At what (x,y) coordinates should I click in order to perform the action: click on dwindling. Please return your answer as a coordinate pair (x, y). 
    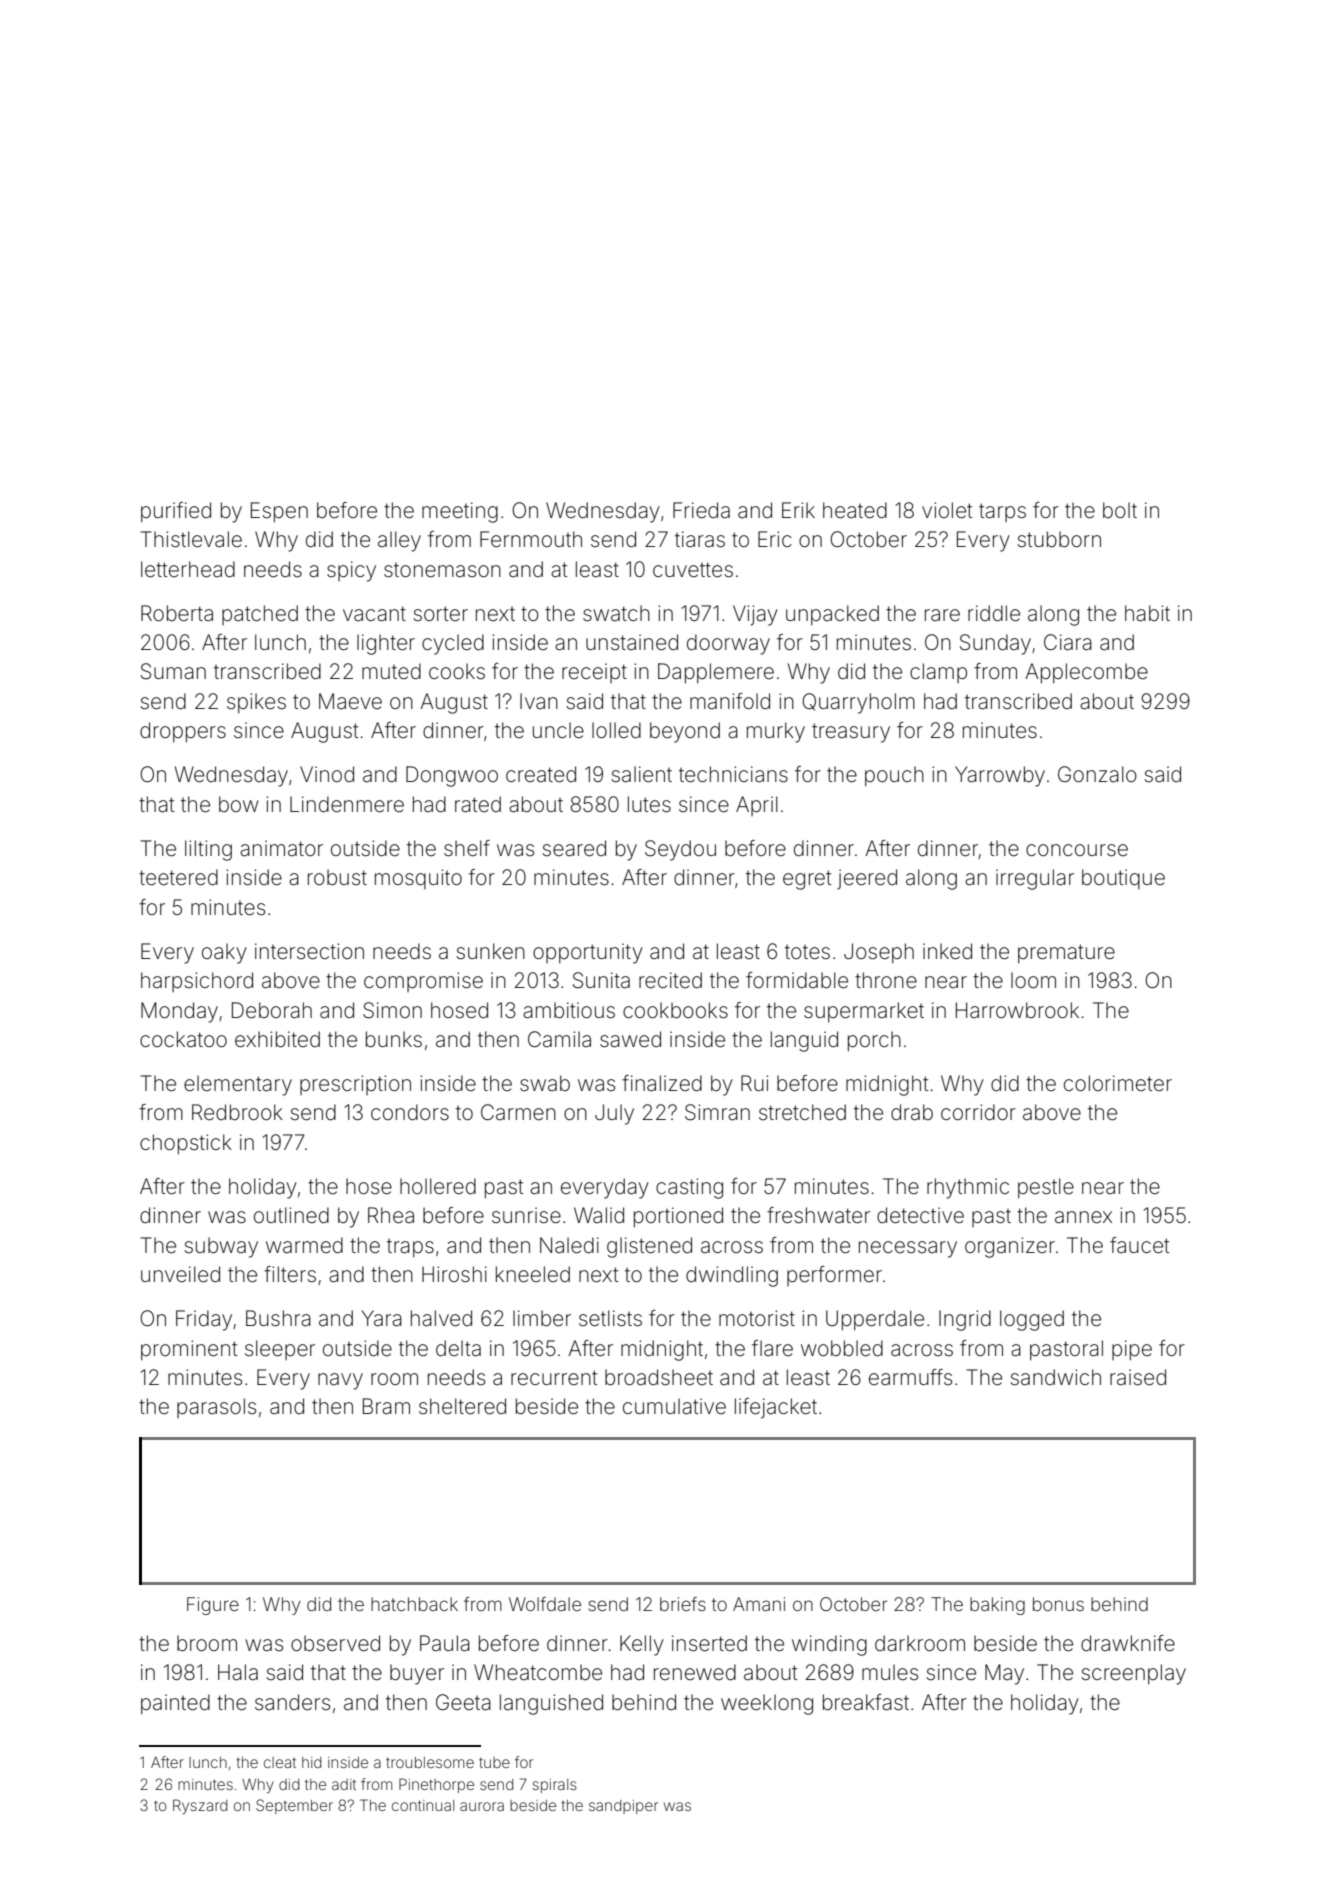
    Looking at the image, I should click on (732, 1276).
